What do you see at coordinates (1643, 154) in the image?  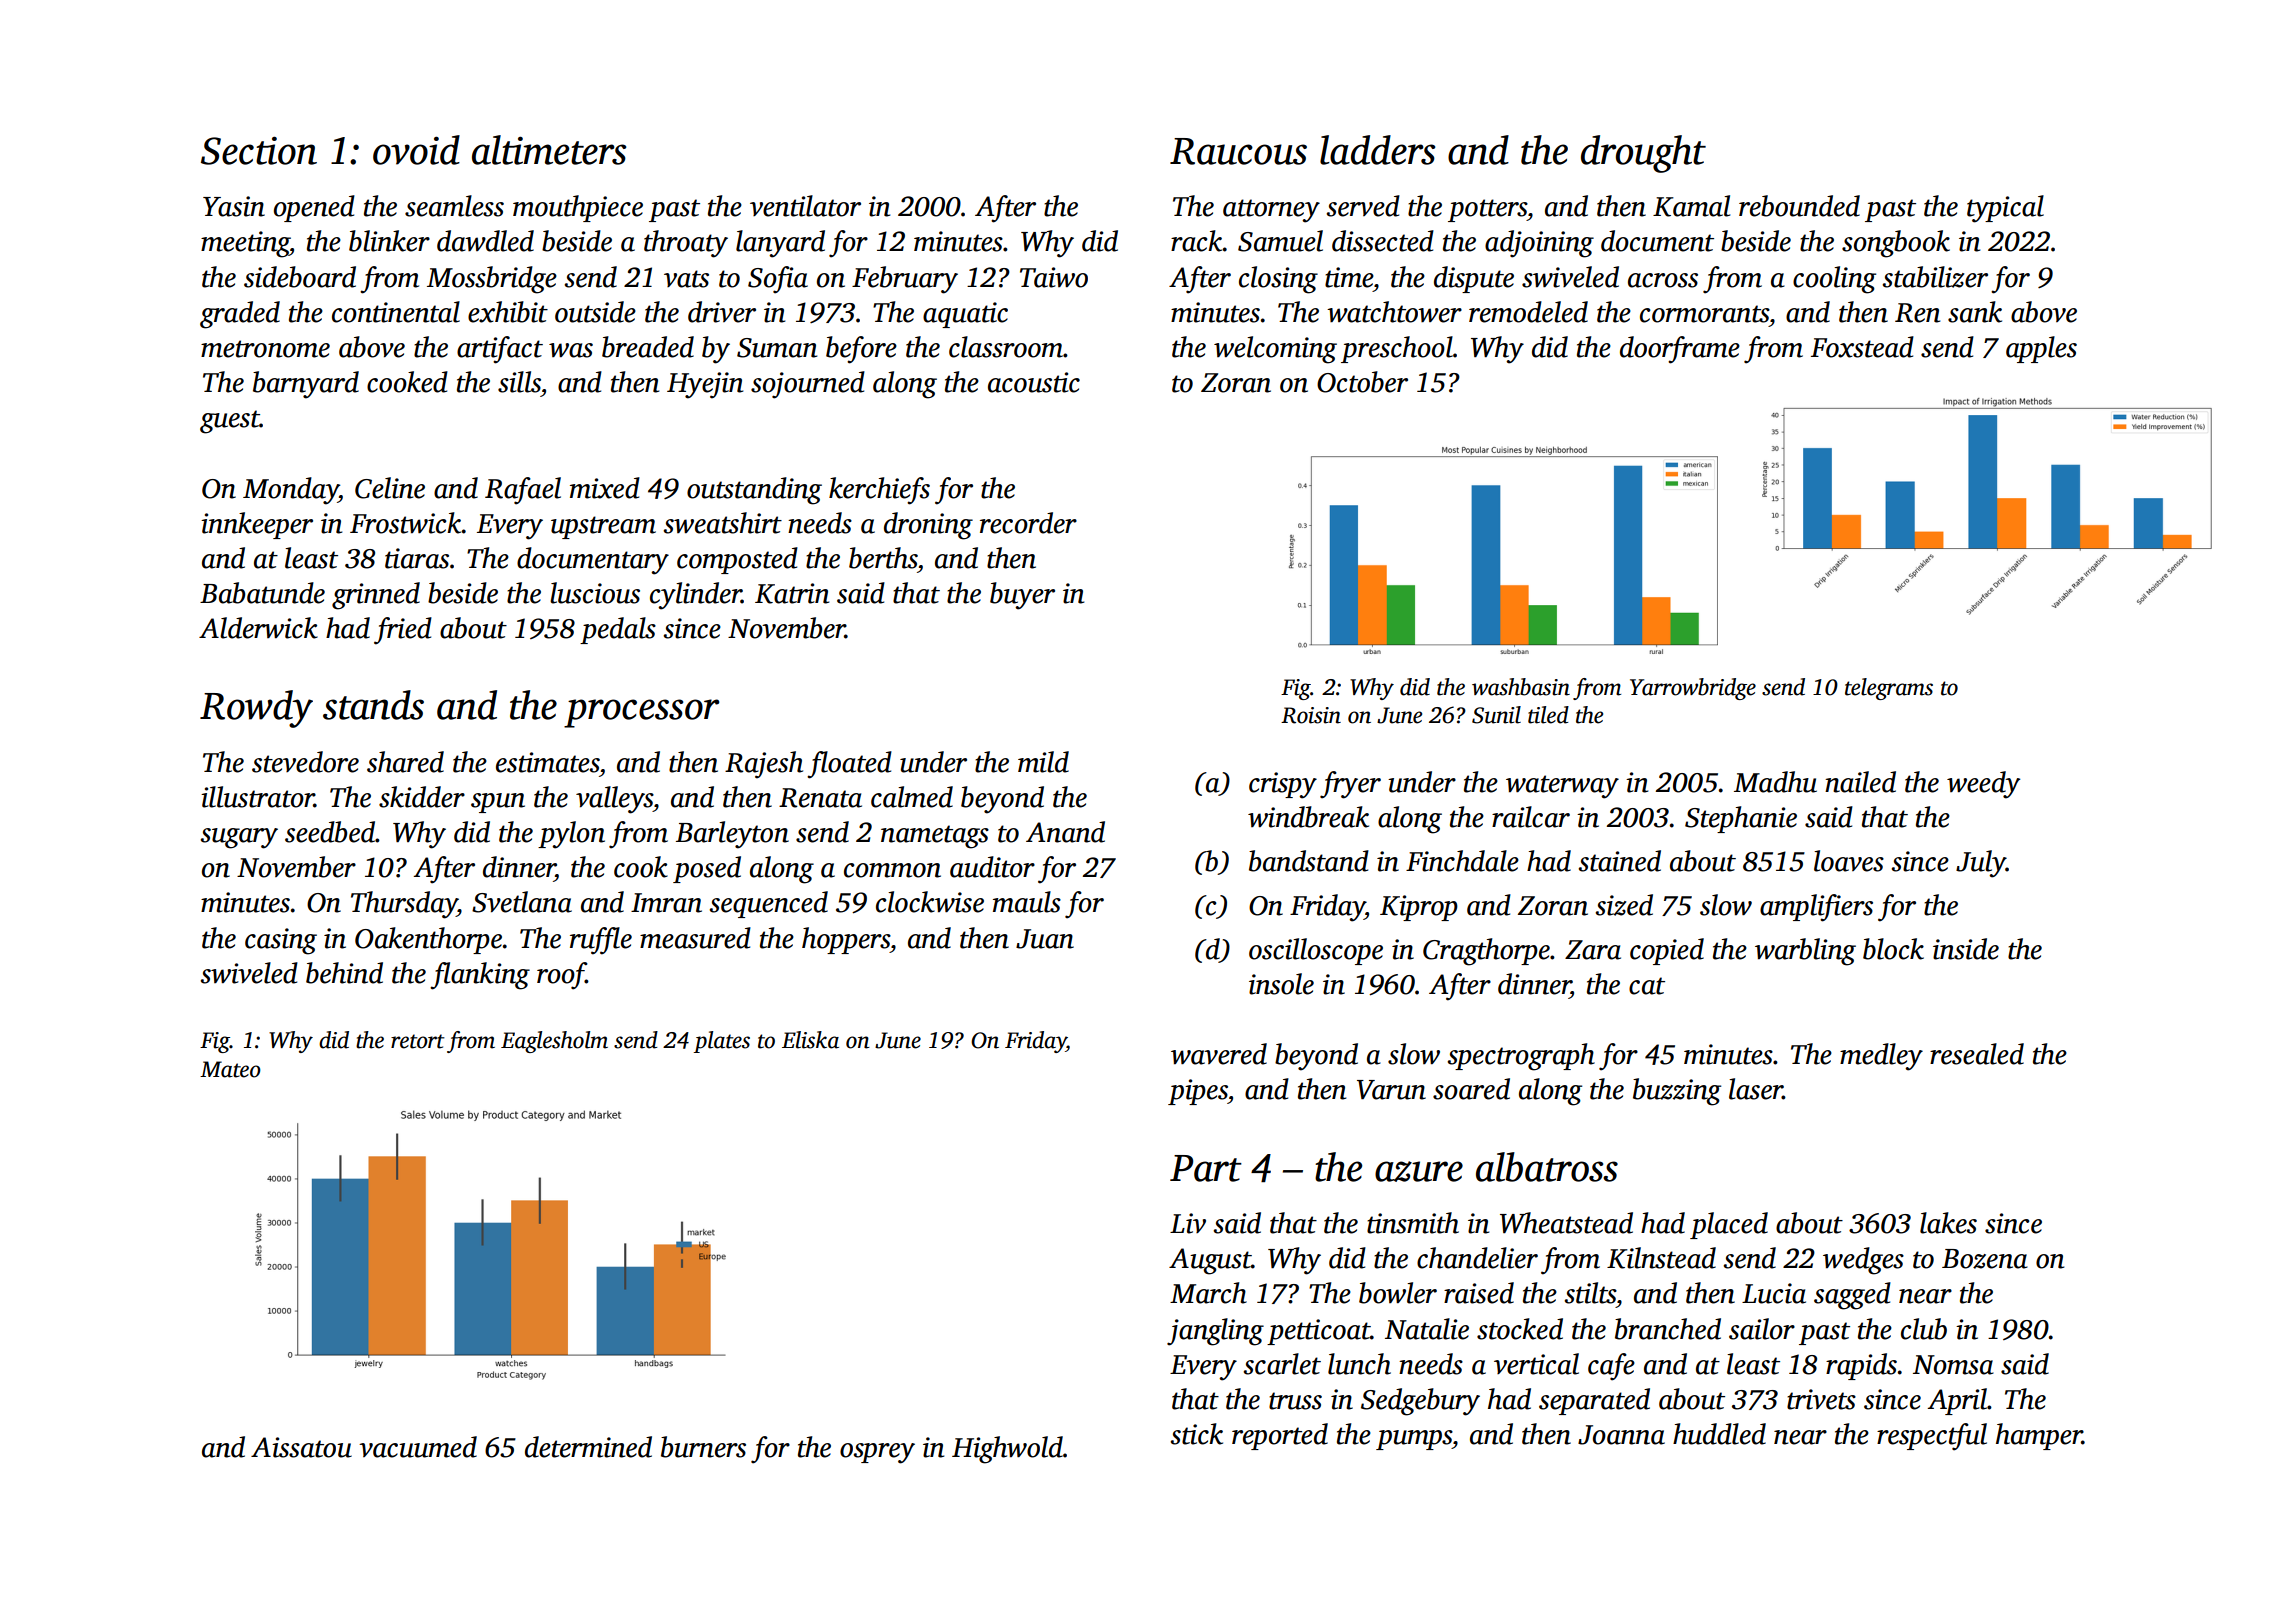 I see `drought` at bounding box center [1643, 154].
